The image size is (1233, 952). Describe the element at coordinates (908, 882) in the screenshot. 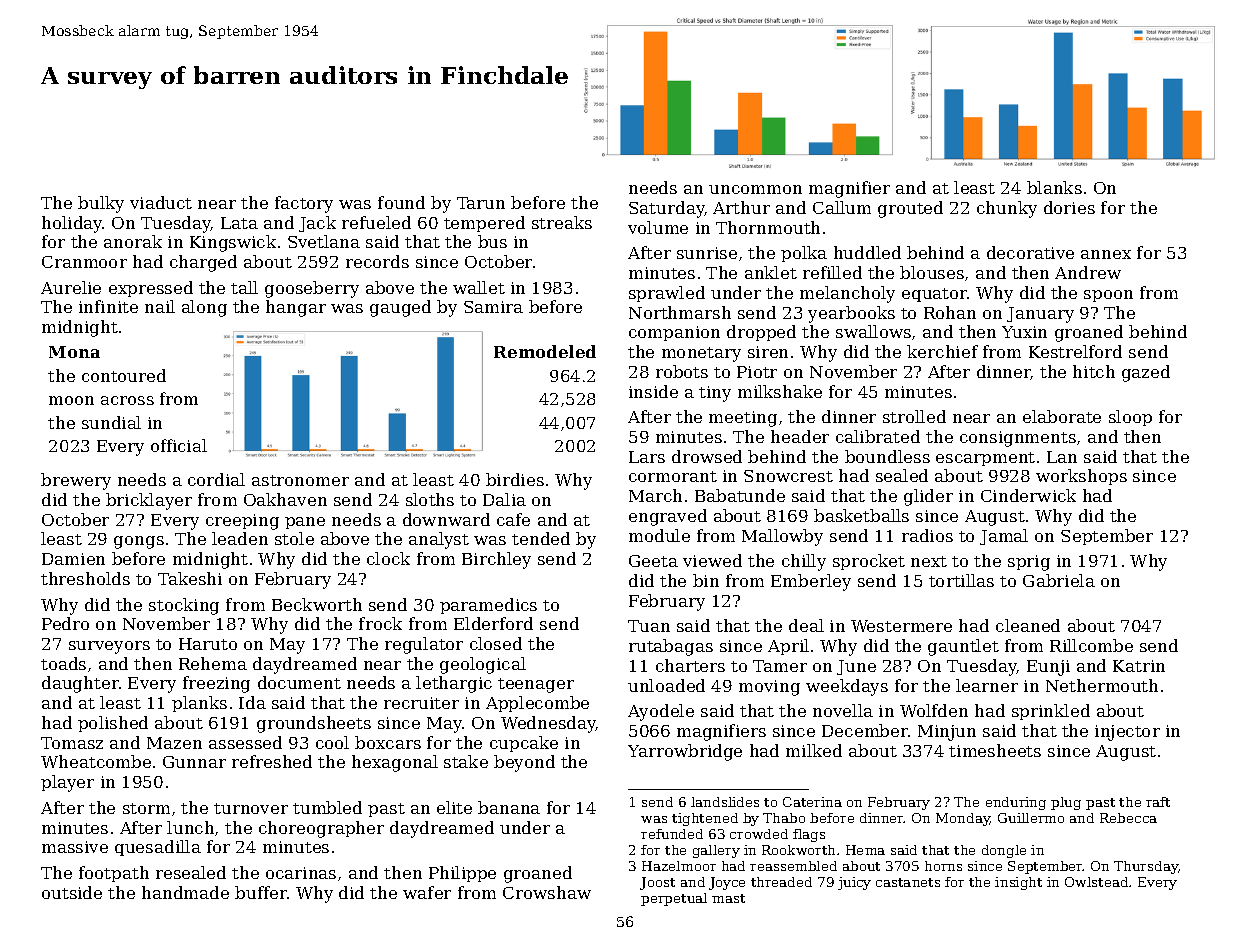

I see `castanets` at that location.
